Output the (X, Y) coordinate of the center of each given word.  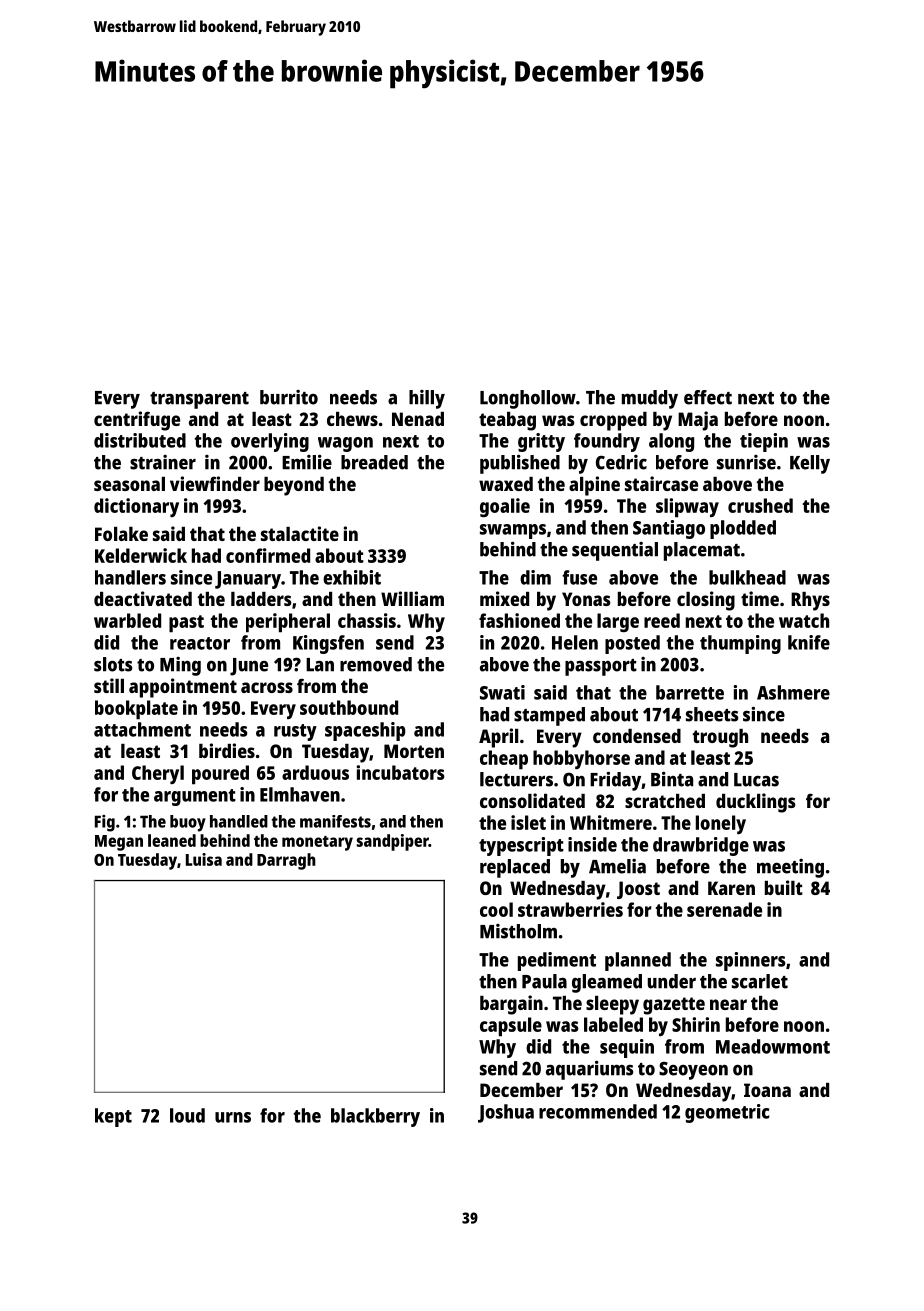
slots (113, 664)
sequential (615, 551)
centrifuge (137, 421)
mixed (504, 598)
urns (233, 1117)
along (671, 442)
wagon (345, 444)
